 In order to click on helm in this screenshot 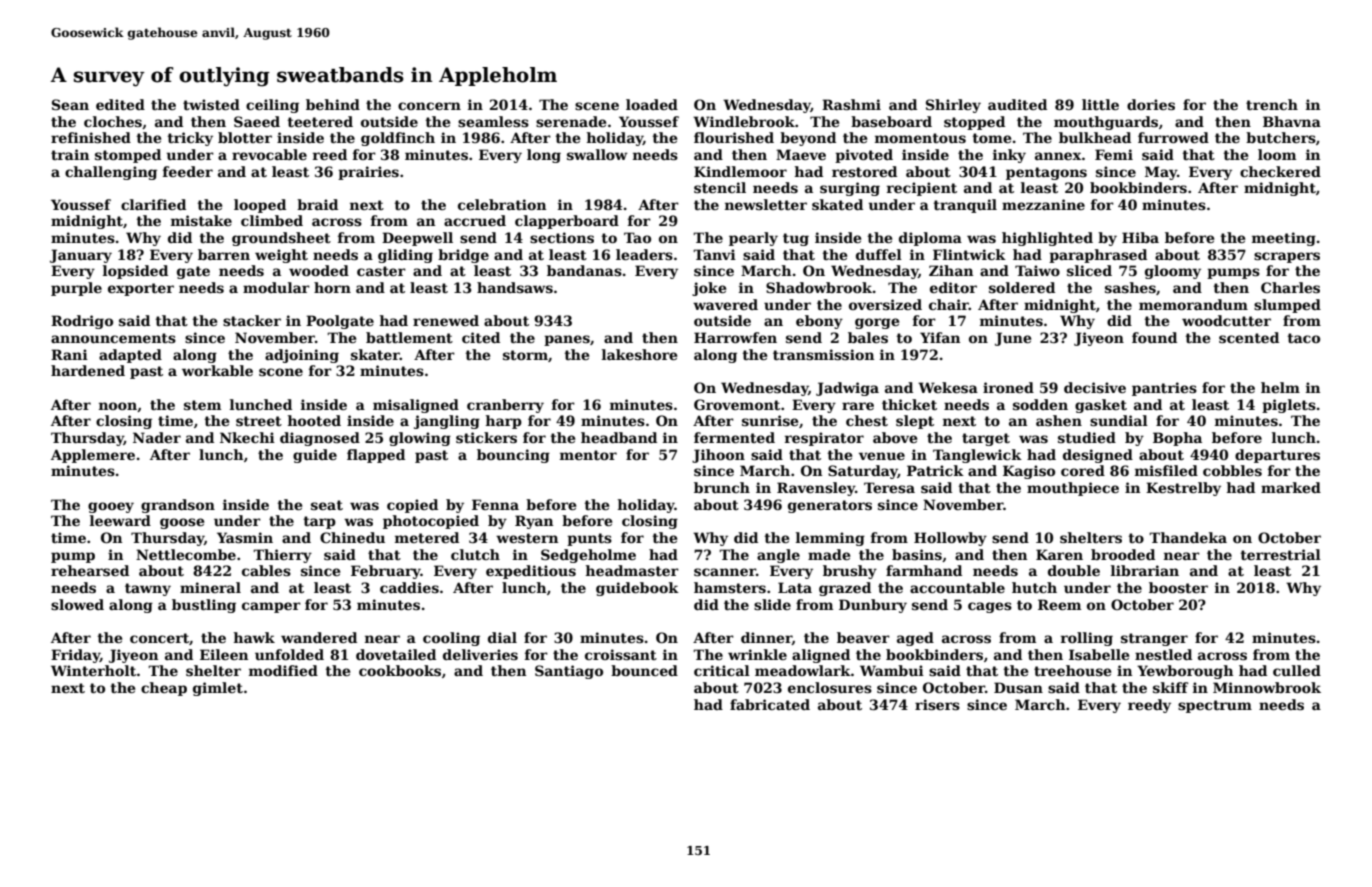, I will do `click(1280, 387)`.
